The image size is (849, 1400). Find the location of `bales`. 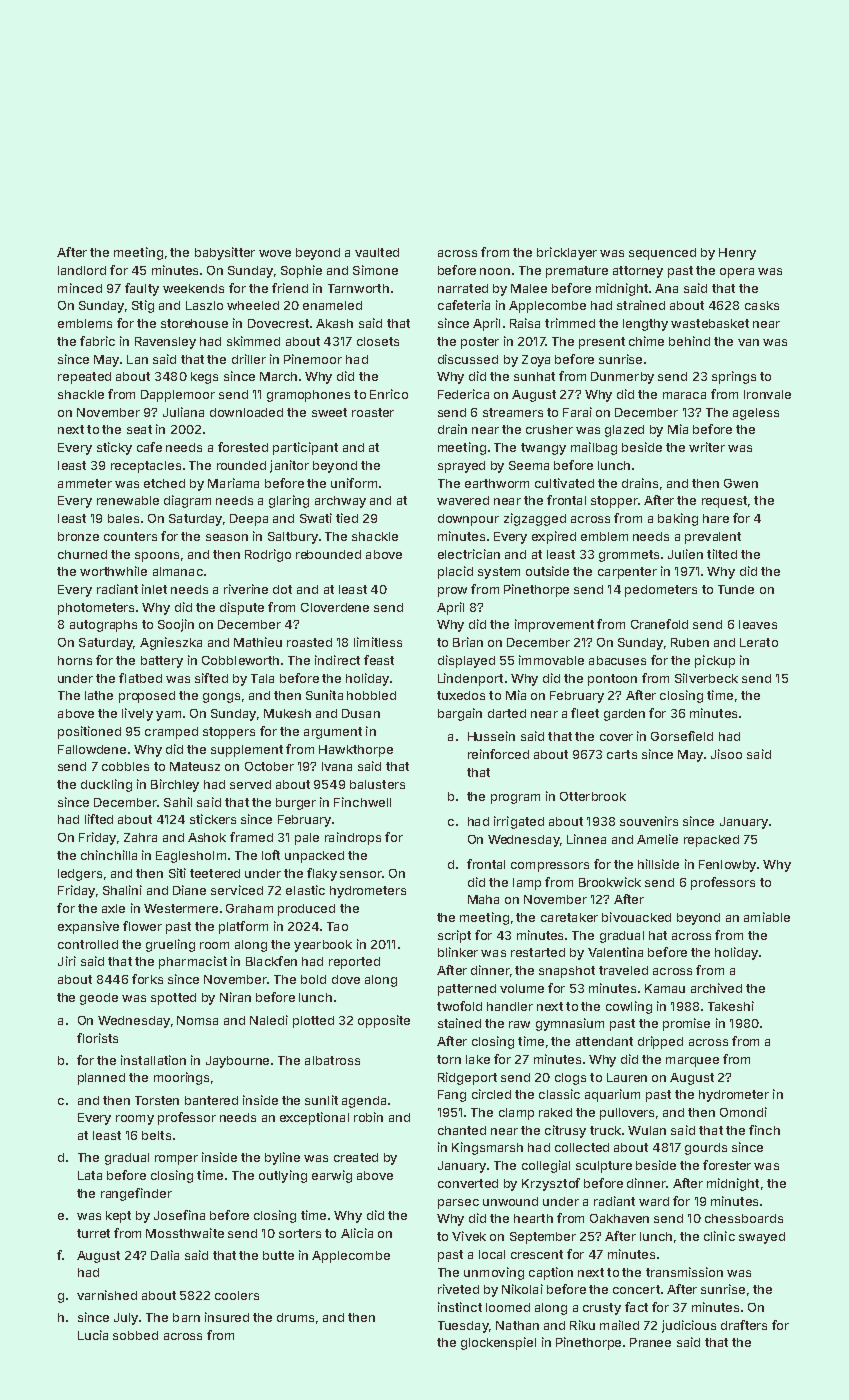

bales is located at coordinates (123, 518).
